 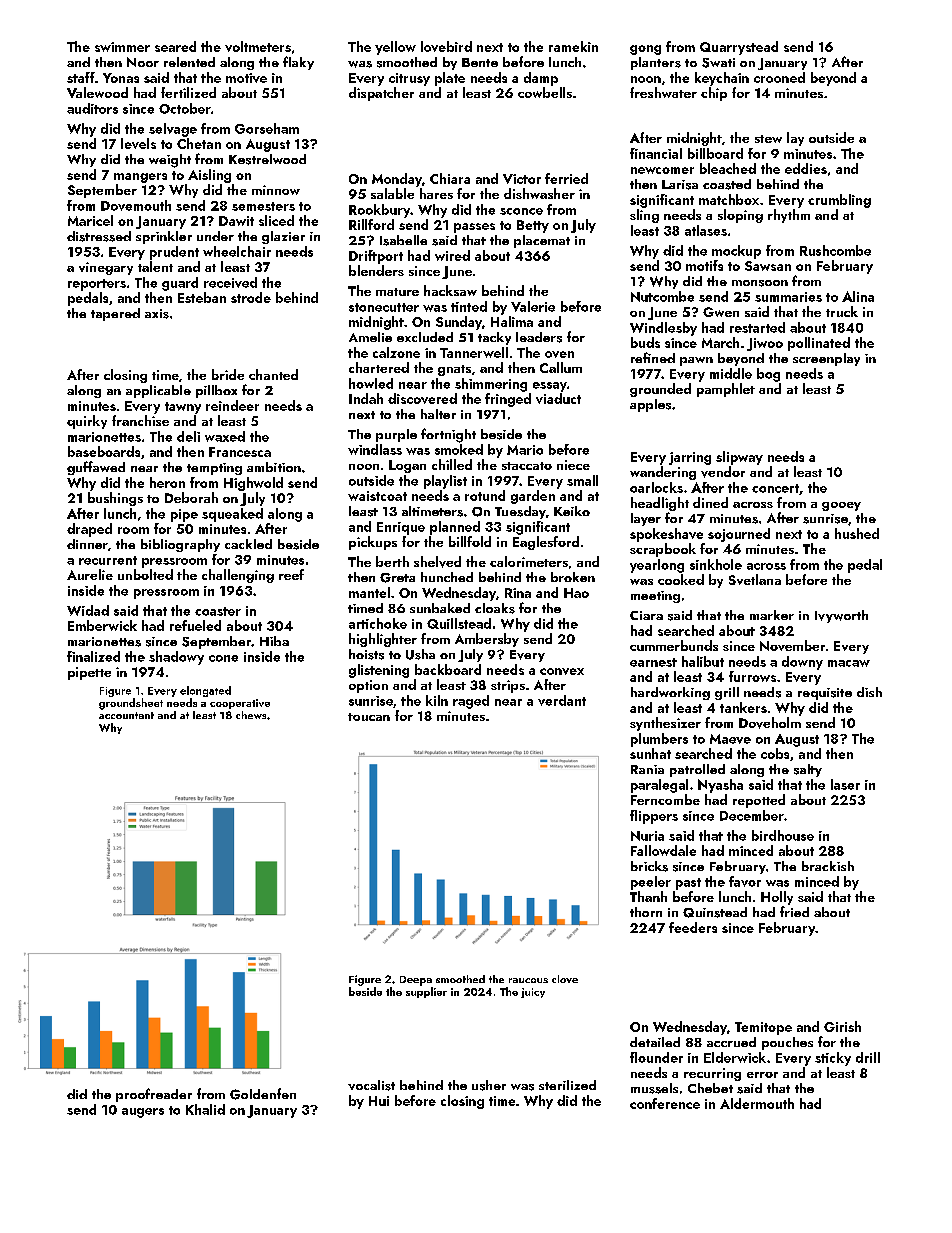 What do you see at coordinates (251, 715) in the page?
I see `chews` at bounding box center [251, 715].
